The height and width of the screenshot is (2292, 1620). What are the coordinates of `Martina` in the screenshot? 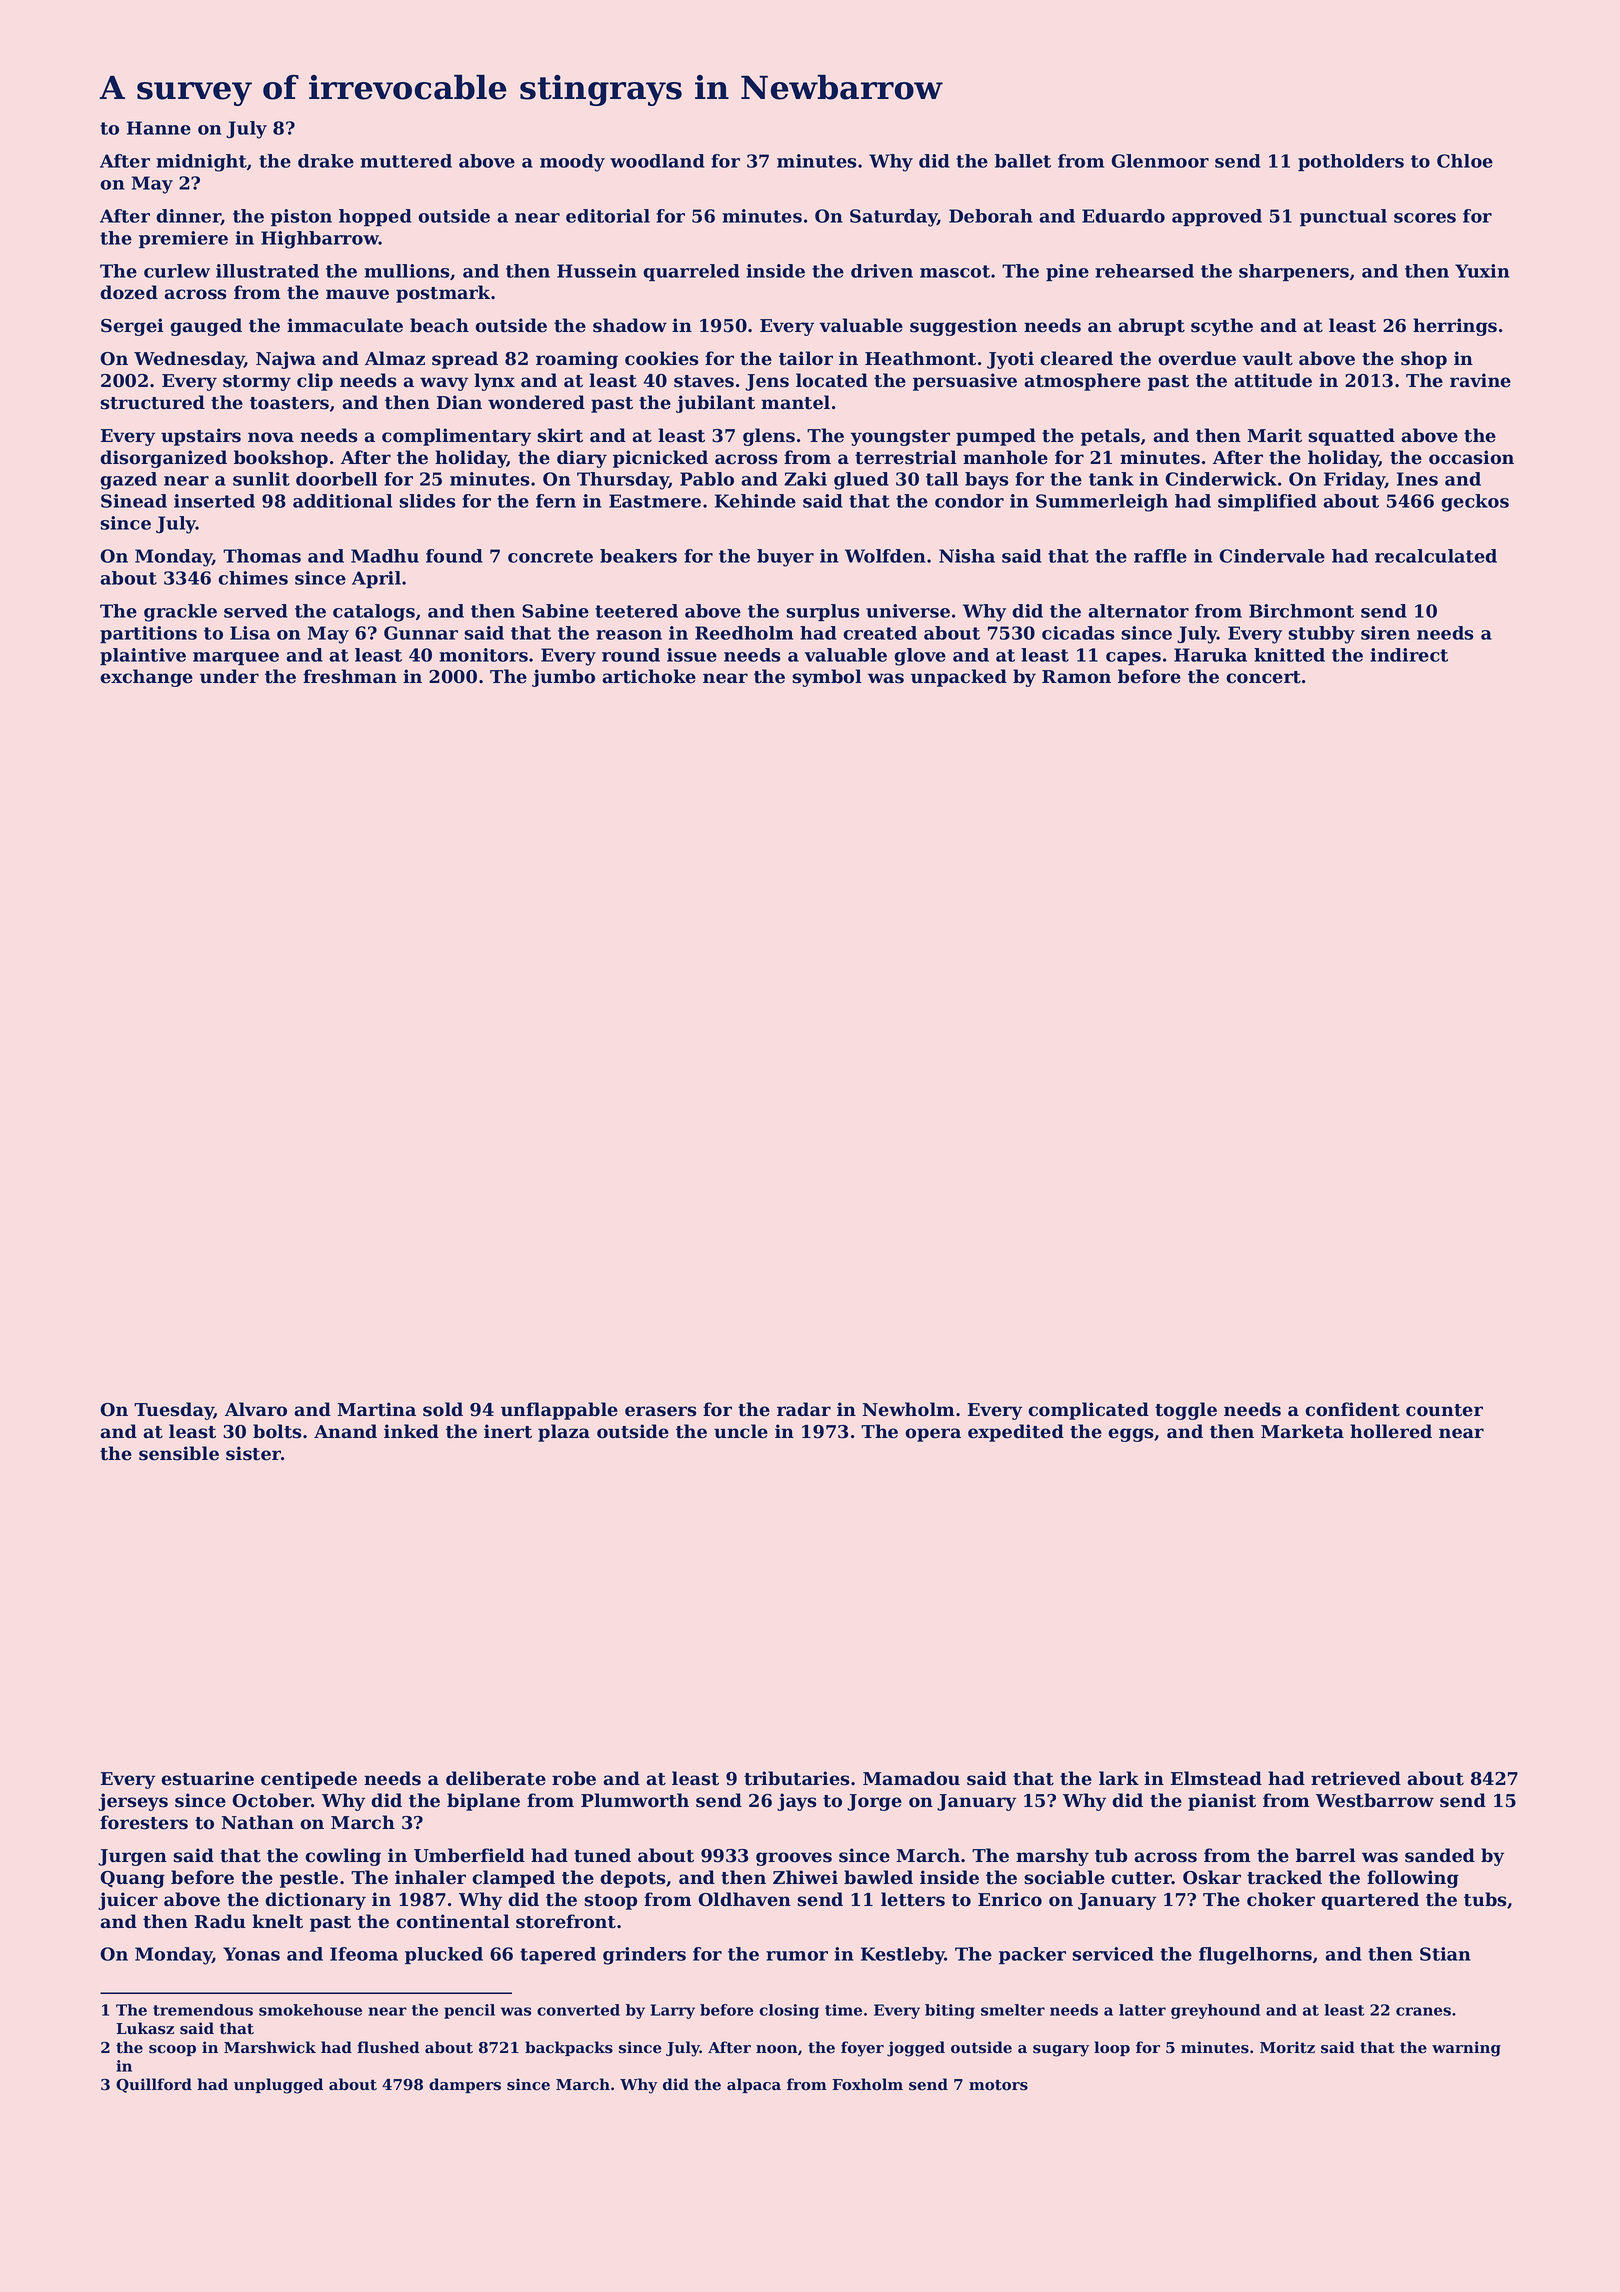 It's located at (376, 1409).
